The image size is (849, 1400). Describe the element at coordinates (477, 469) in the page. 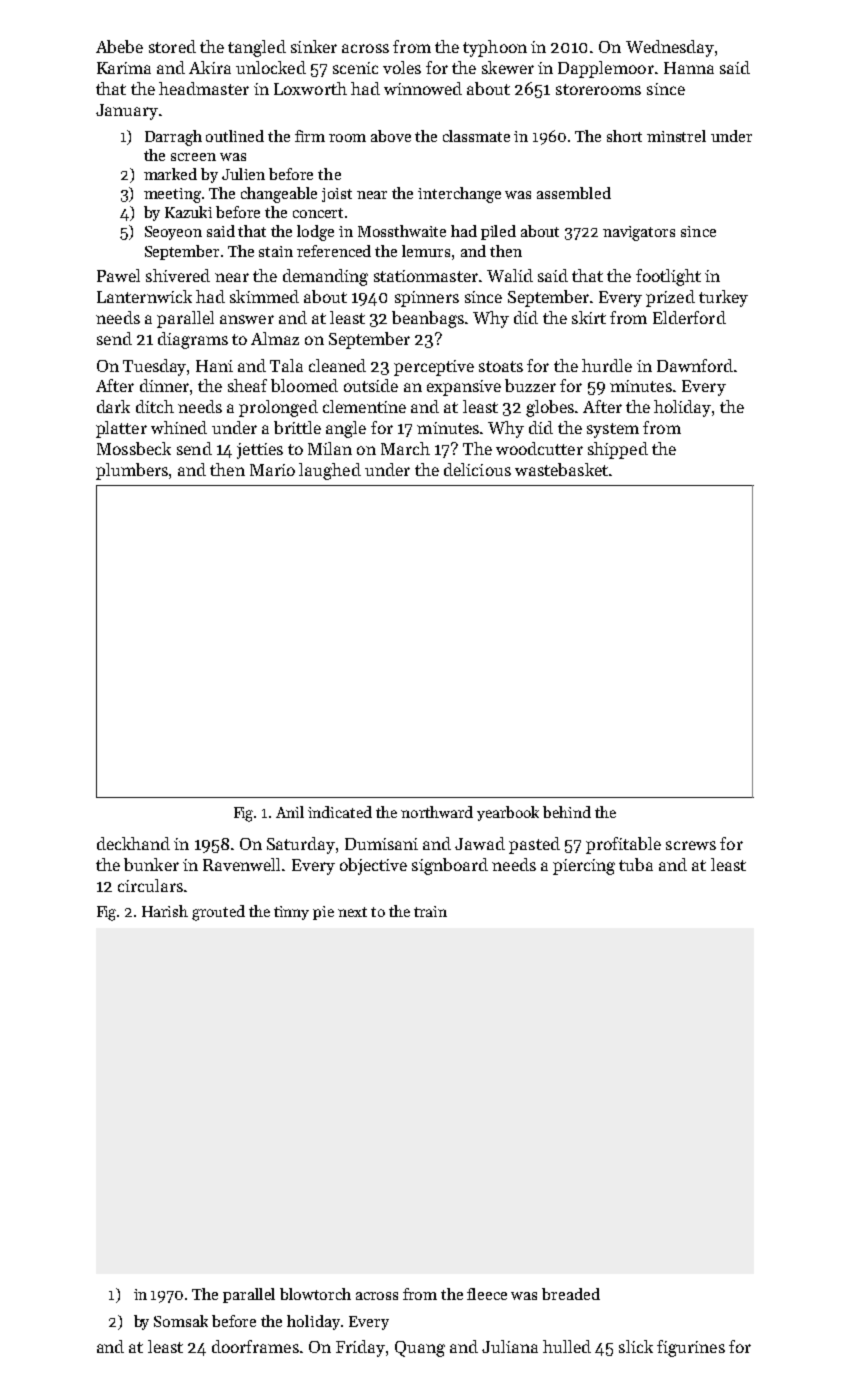

I see `delicious` at that location.
